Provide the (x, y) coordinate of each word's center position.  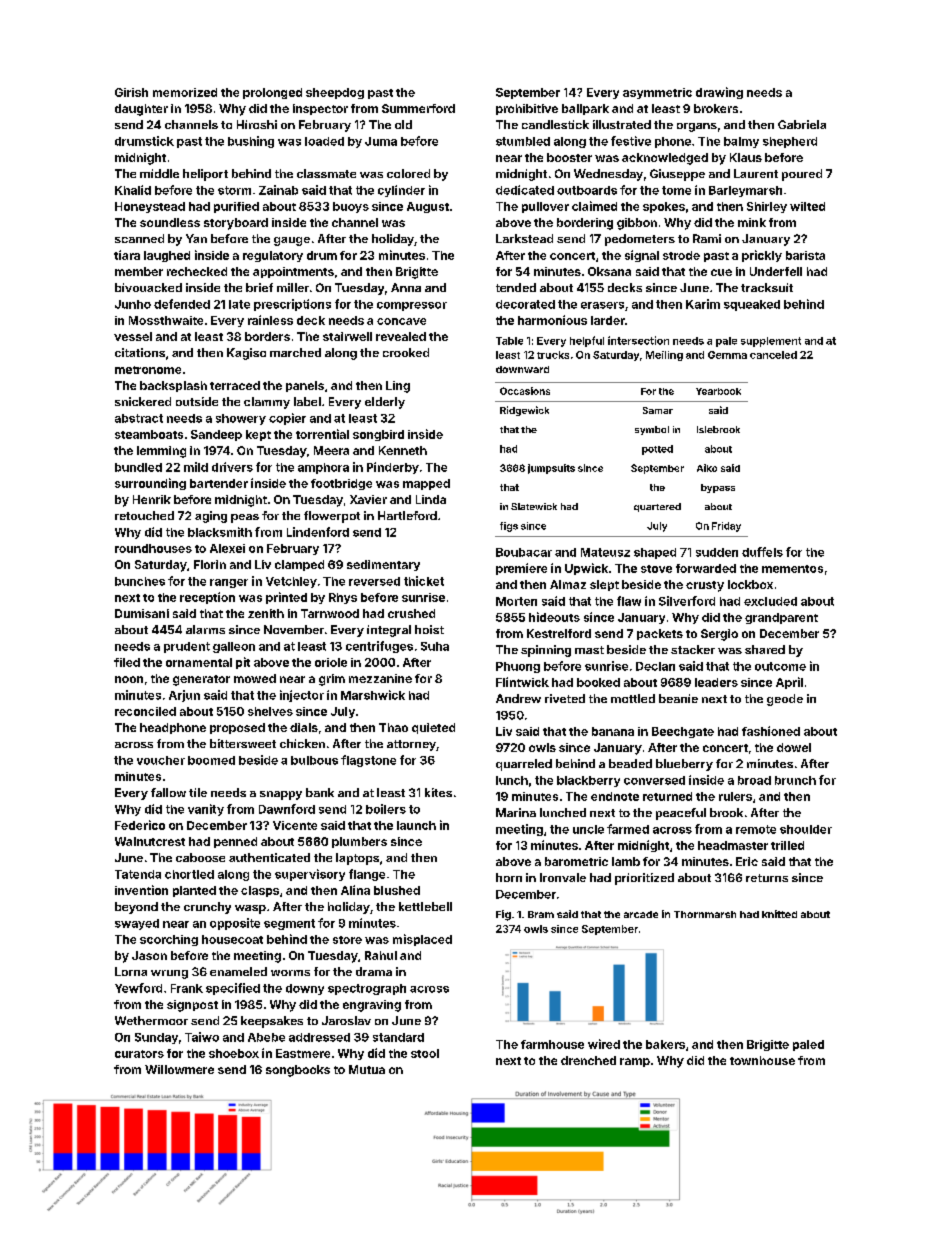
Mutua (367, 1069)
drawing (719, 93)
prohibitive (527, 109)
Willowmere (179, 1069)
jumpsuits (551, 469)
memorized (185, 92)
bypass (718, 488)
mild (196, 467)
